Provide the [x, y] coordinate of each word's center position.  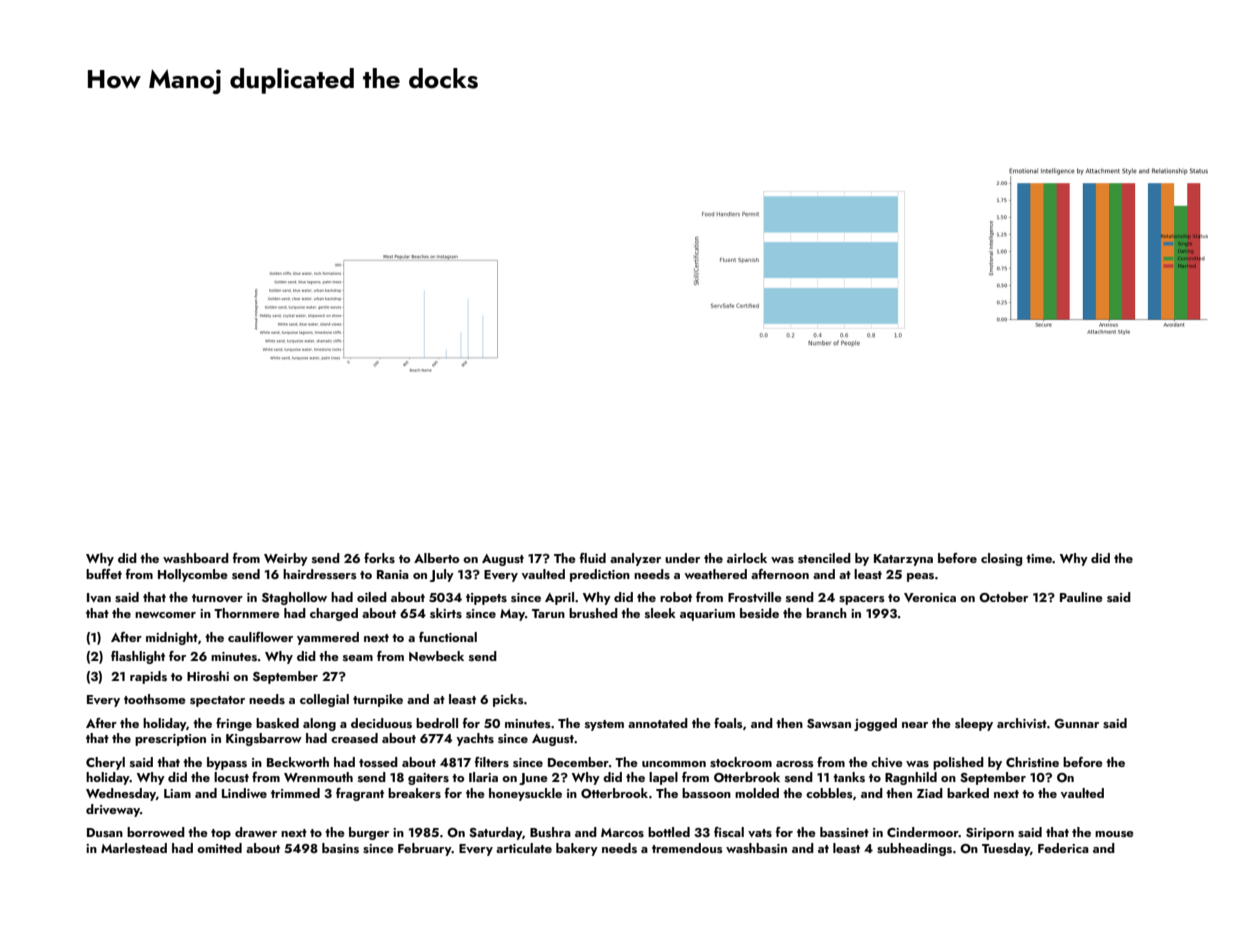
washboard [196, 558]
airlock [747, 558]
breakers [414, 793]
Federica [1063, 848]
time [1039, 558]
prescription [170, 740]
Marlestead [134, 848]
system [604, 725]
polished [958, 763]
